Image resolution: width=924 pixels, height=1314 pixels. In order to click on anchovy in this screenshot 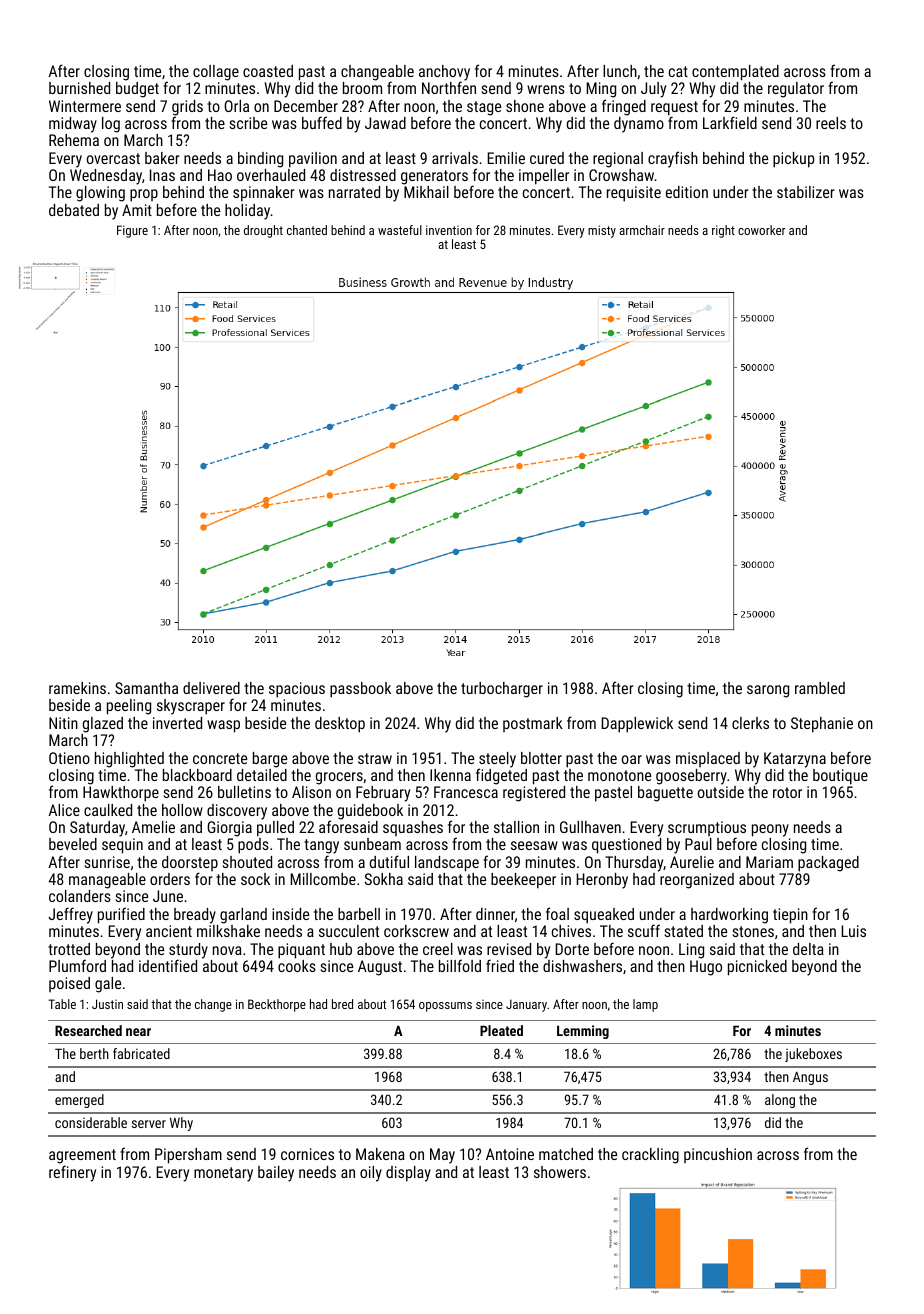, I will do `click(444, 73)`.
